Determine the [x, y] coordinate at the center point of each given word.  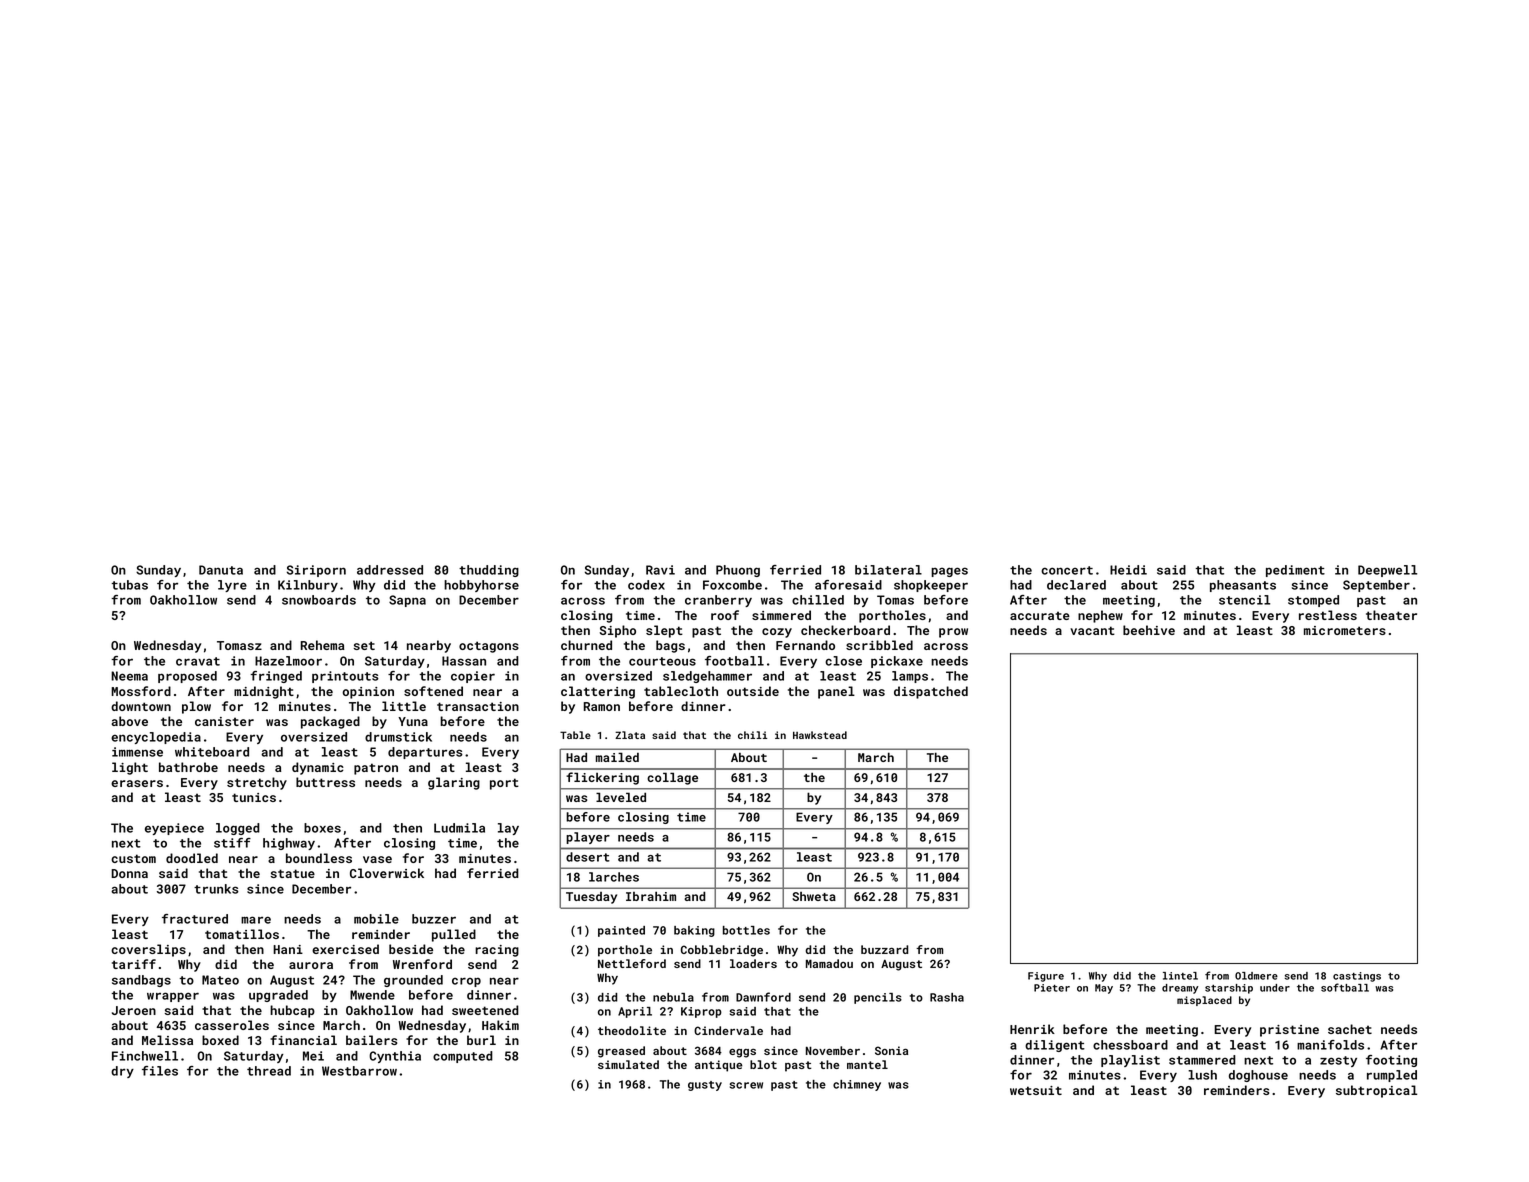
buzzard [884, 949]
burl [481, 1040]
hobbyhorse [481, 586]
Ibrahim [651, 896]
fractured [195, 919]
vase [377, 859]
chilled [818, 600]
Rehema [322, 645]
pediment [1295, 571]
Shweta [814, 896]
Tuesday [591, 898]
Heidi [1128, 570]
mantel [867, 1064]
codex [646, 585]
